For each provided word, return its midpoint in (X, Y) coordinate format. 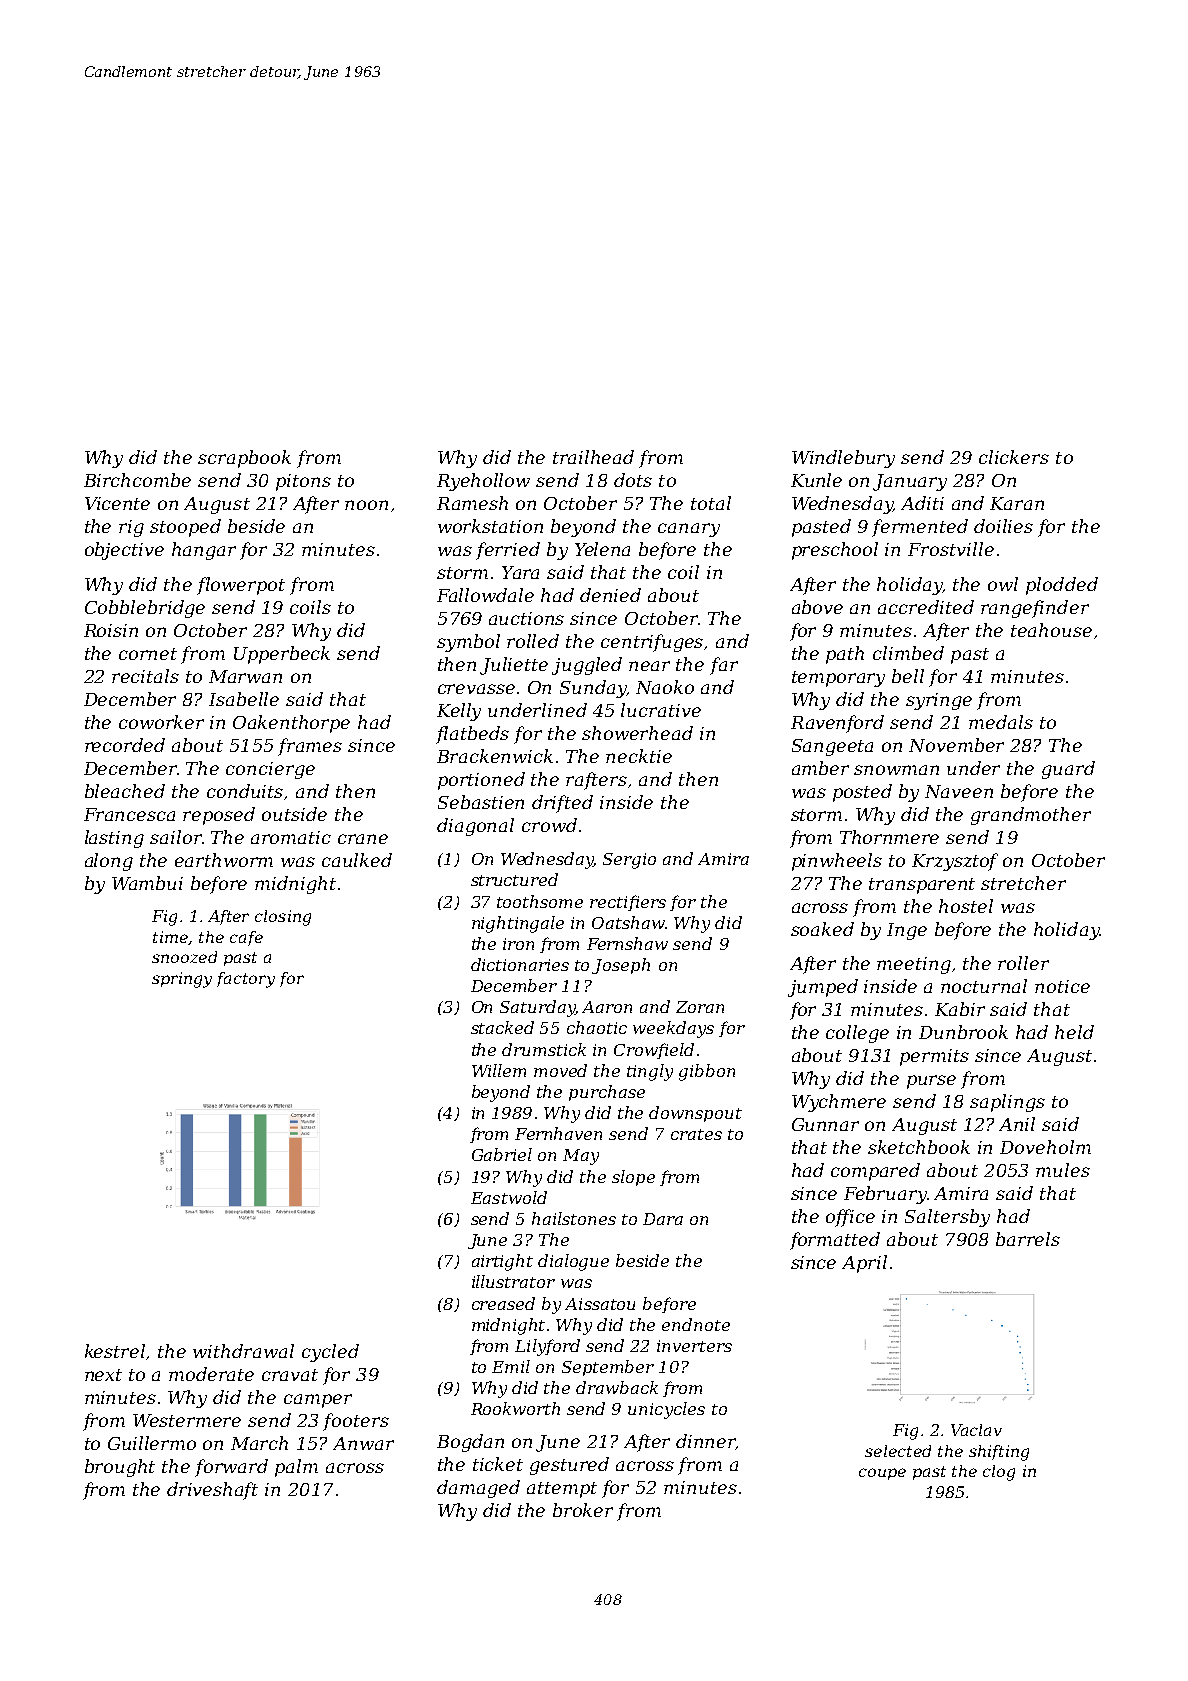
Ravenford (837, 724)
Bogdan (470, 1443)
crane (363, 839)
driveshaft (212, 1491)
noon (366, 505)
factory (246, 980)
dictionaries (520, 964)
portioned (481, 781)
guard (1068, 770)
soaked (822, 929)
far (724, 666)
